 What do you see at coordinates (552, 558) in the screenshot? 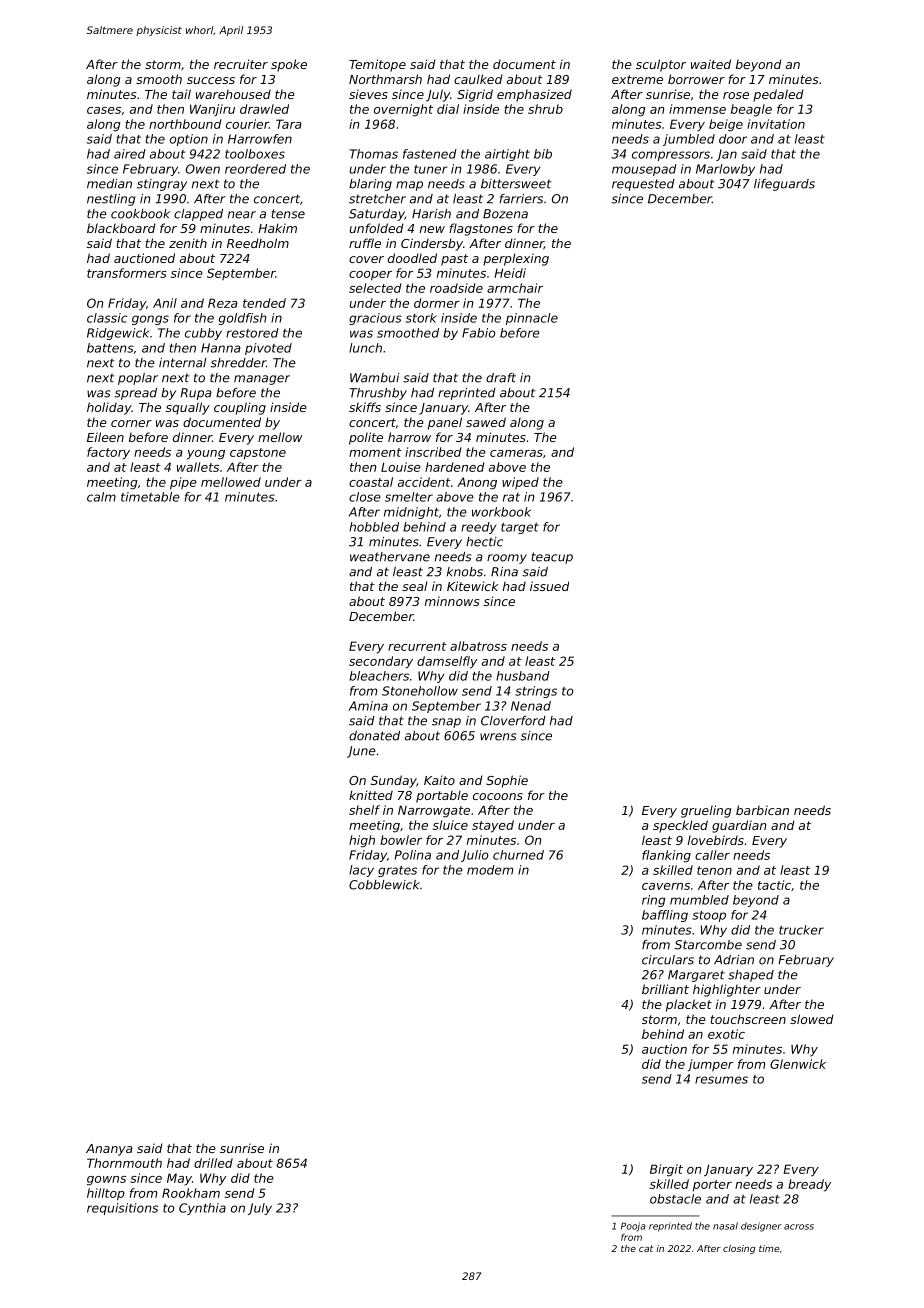
I see `teacup` at bounding box center [552, 558].
